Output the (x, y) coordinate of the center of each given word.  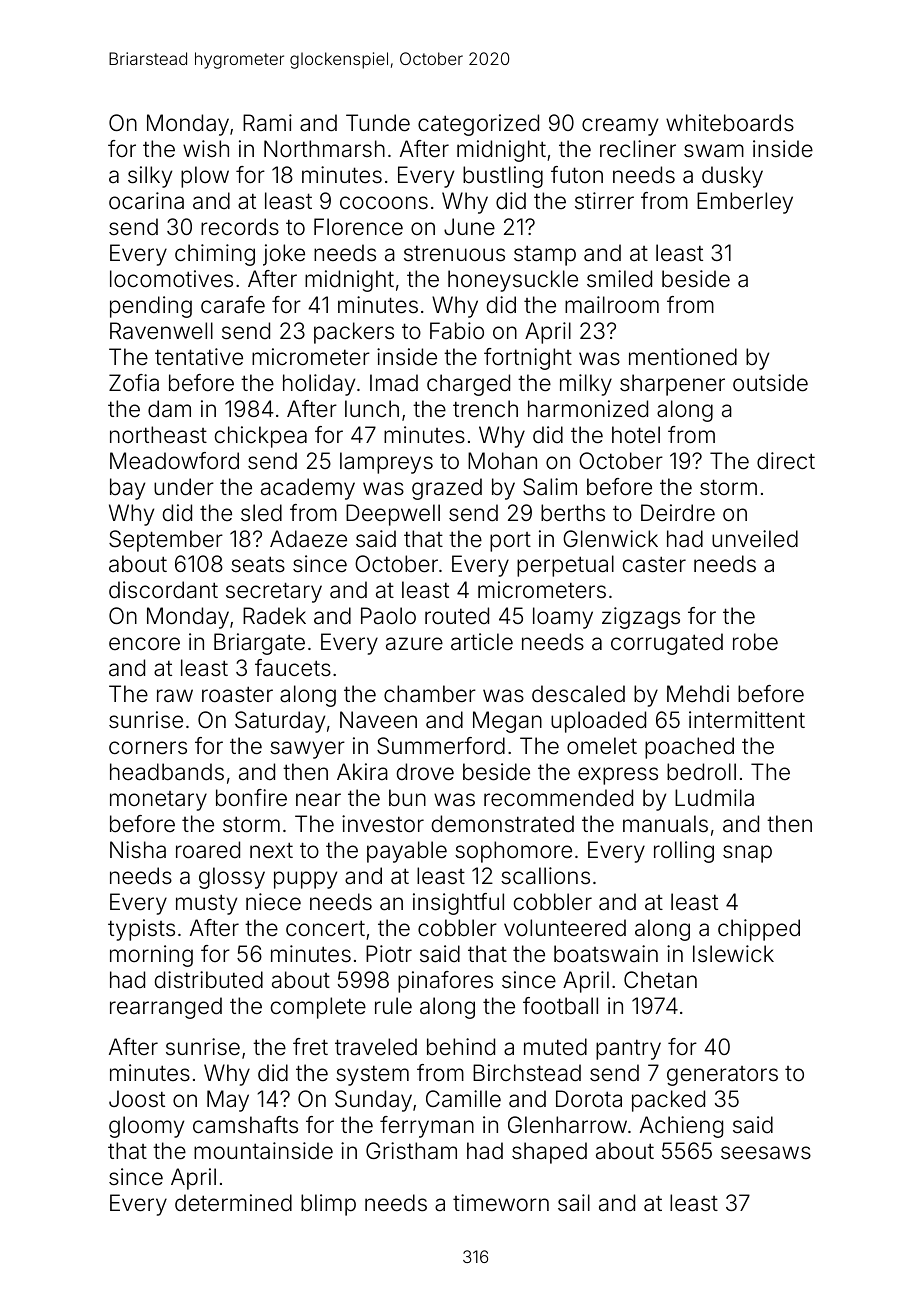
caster (654, 564)
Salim (550, 487)
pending (151, 307)
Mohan (502, 461)
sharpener (672, 385)
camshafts (245, 1125)
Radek (274, 616)
